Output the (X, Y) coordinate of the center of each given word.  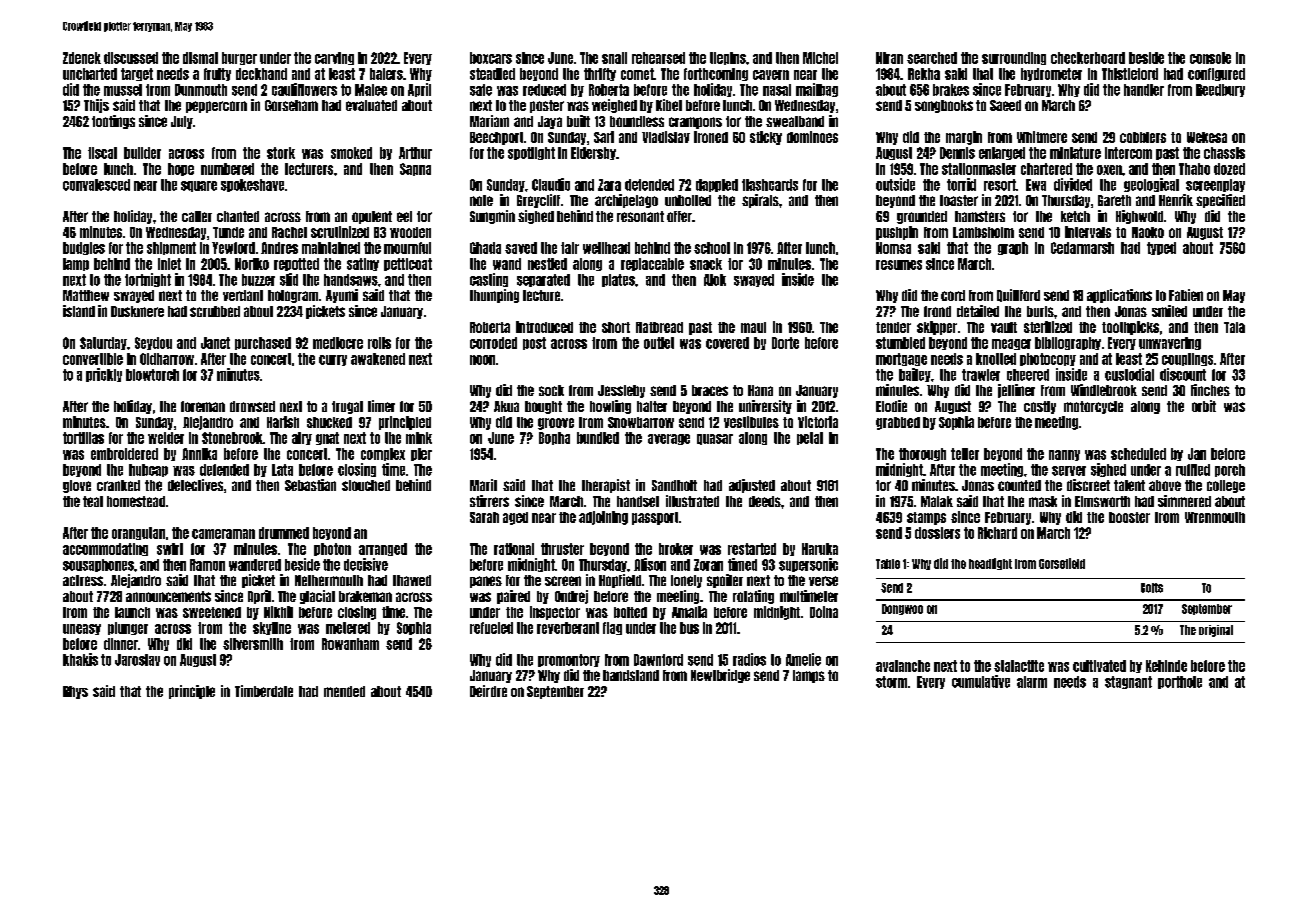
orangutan (138, 533)
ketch (1075, 216)
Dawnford (658, 660)
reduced (544, 90)
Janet (215, 343)
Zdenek (82, 58)
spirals (760, 201)
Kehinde (1166, 666)
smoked (351, 153)
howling (610, 407)
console (1210, 58)
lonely (686, 581)
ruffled (1193, 470)
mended (344, 691)
